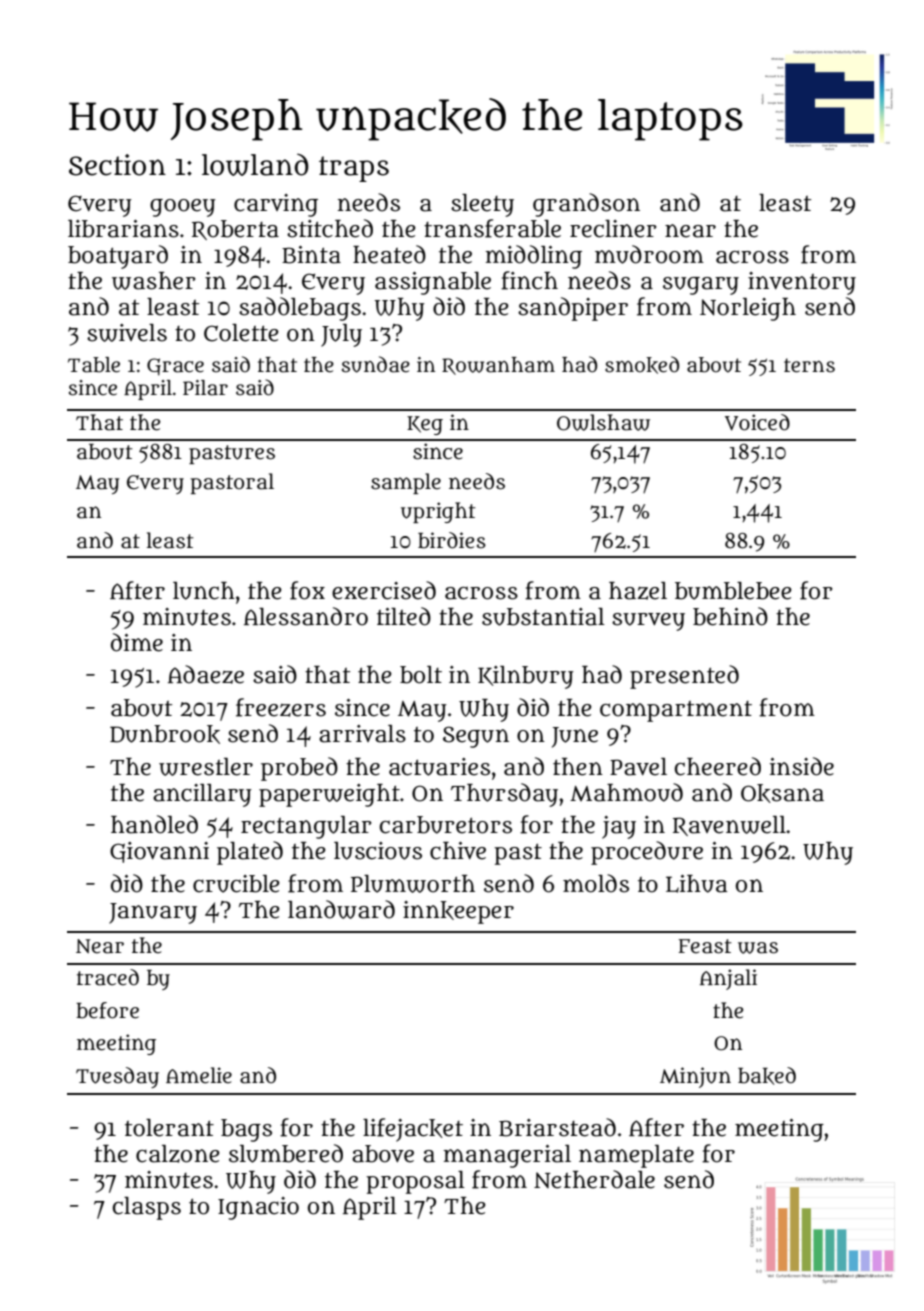 The height and width of the screenshot is (1311, 924). What do you see at coordinates (438, 512) in the screenshot?
I see `upright` at bounding box center [438, 512].
